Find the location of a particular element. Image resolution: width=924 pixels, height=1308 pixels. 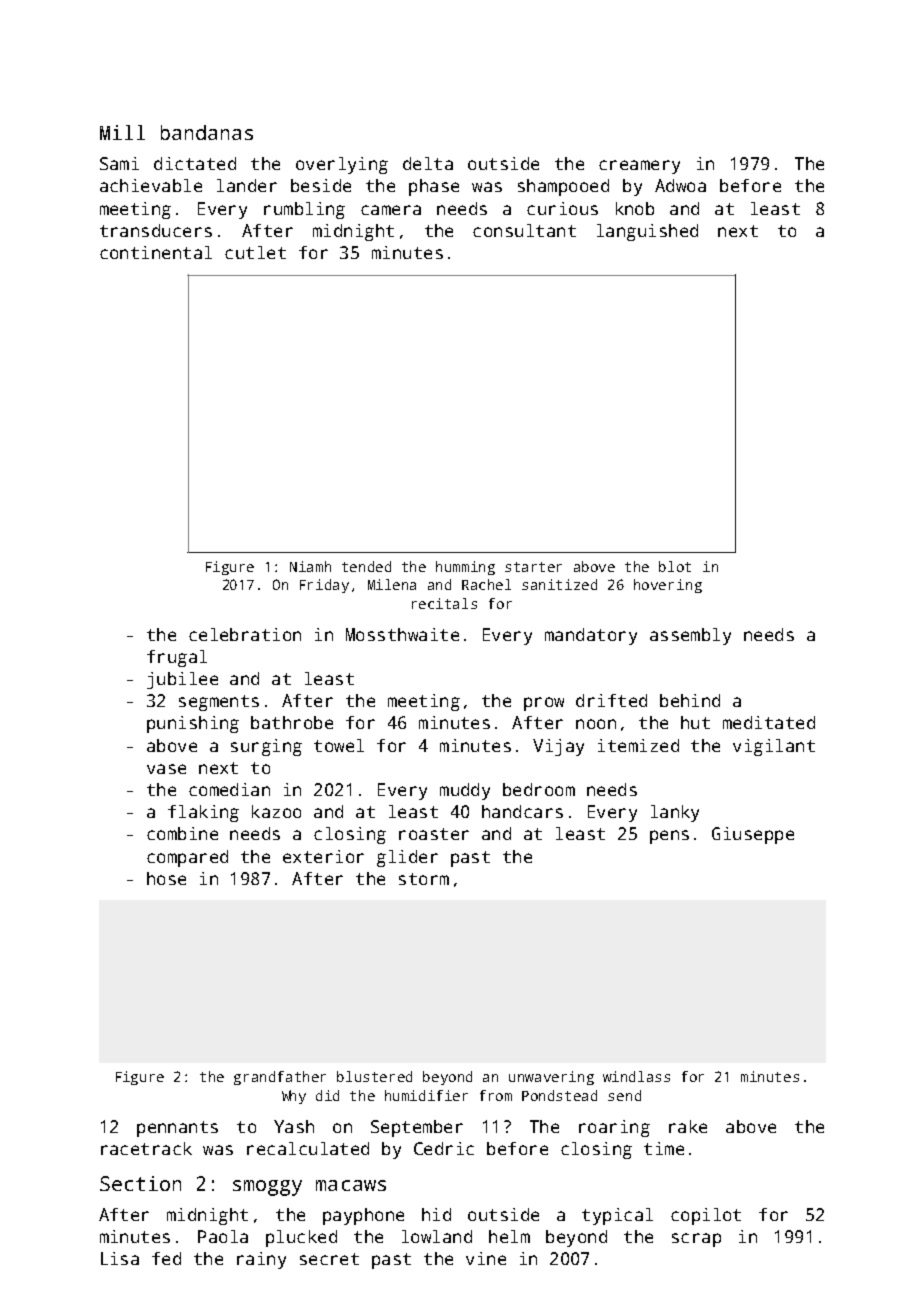

towel is located at coordinates (339, 745).
